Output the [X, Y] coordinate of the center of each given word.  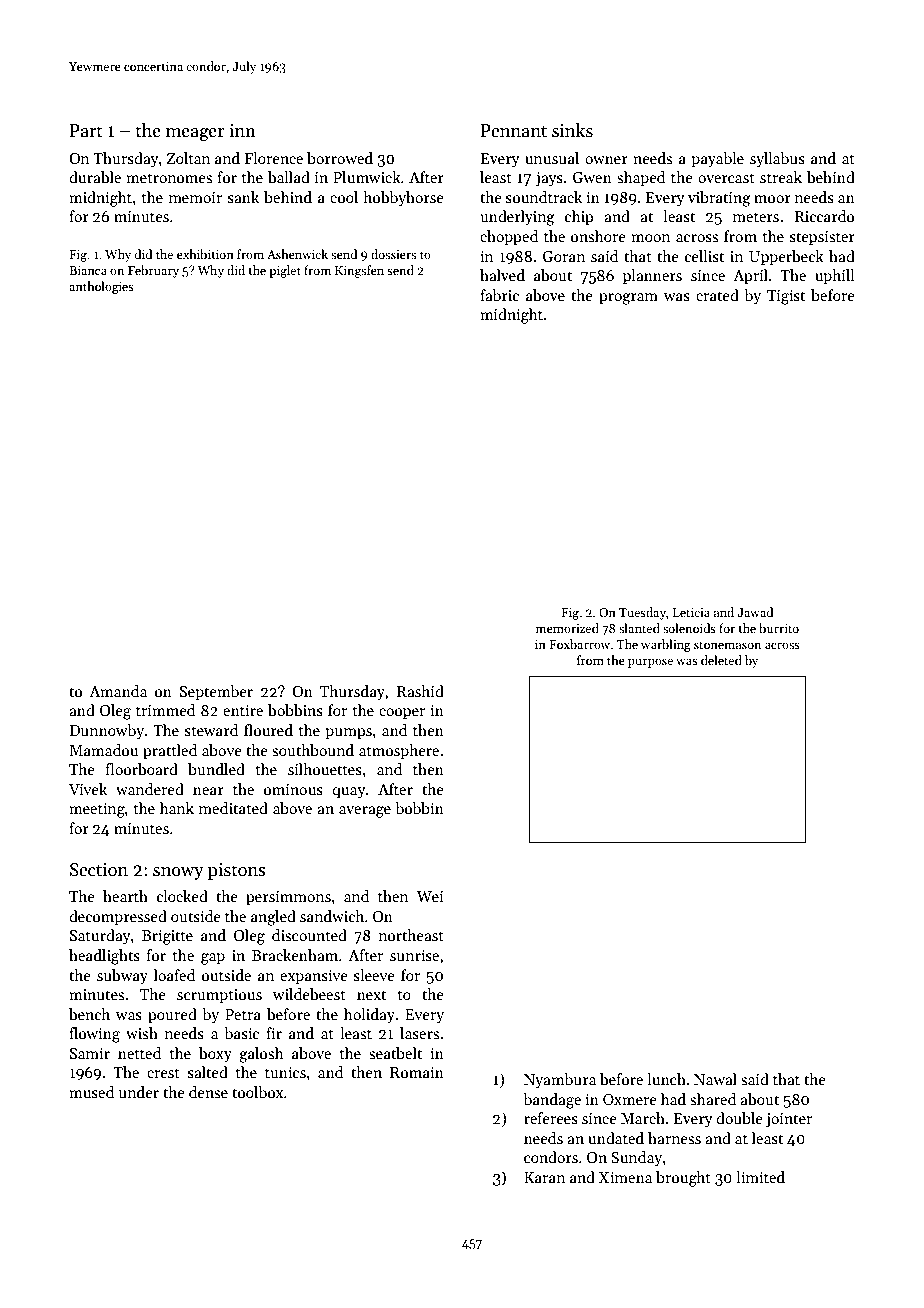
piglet [285, 271]
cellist [704, 256]
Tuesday [642, 613]
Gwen [592, 178]
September [216, 692]
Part [86, 131]
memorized [567, 628]
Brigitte [167, 937]
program [628, 299]
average [365, 812]
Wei [430, 896]
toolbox [257, 1092]
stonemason [727, 645]
